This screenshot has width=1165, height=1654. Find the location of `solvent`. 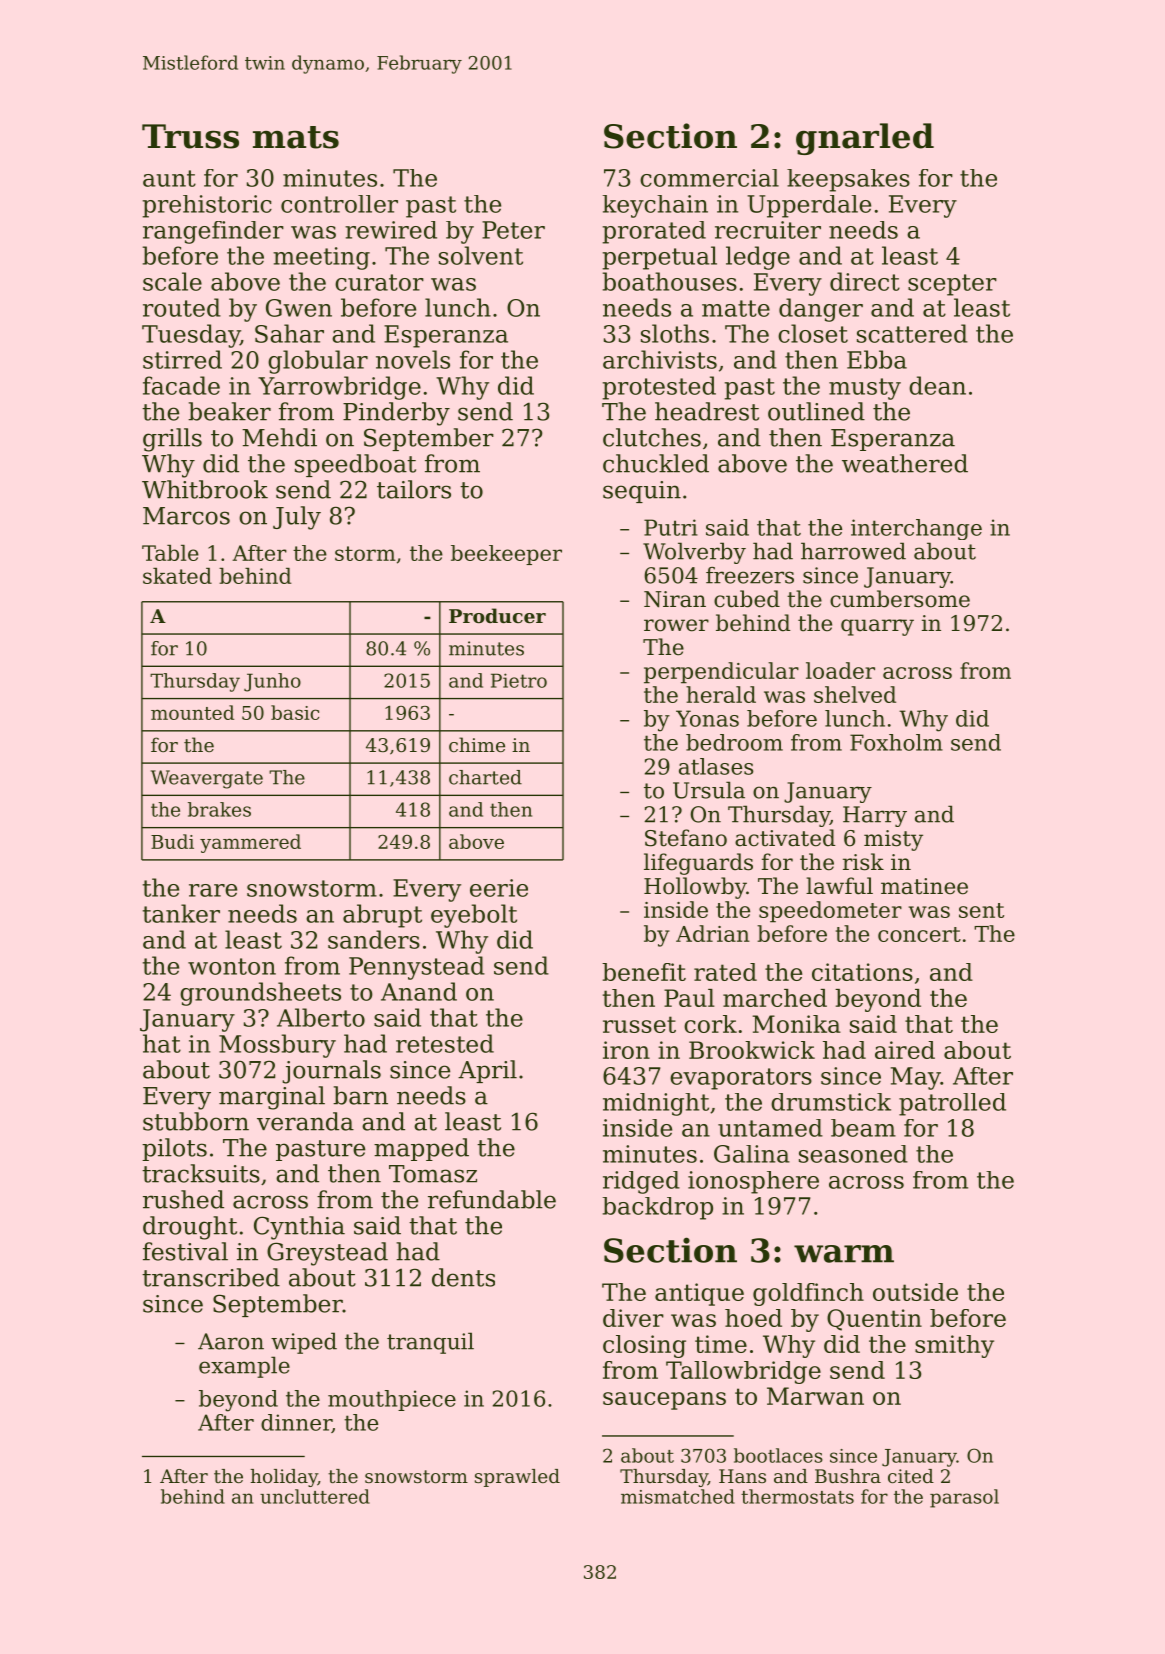

solvent is located at coordinates (481, 255).
